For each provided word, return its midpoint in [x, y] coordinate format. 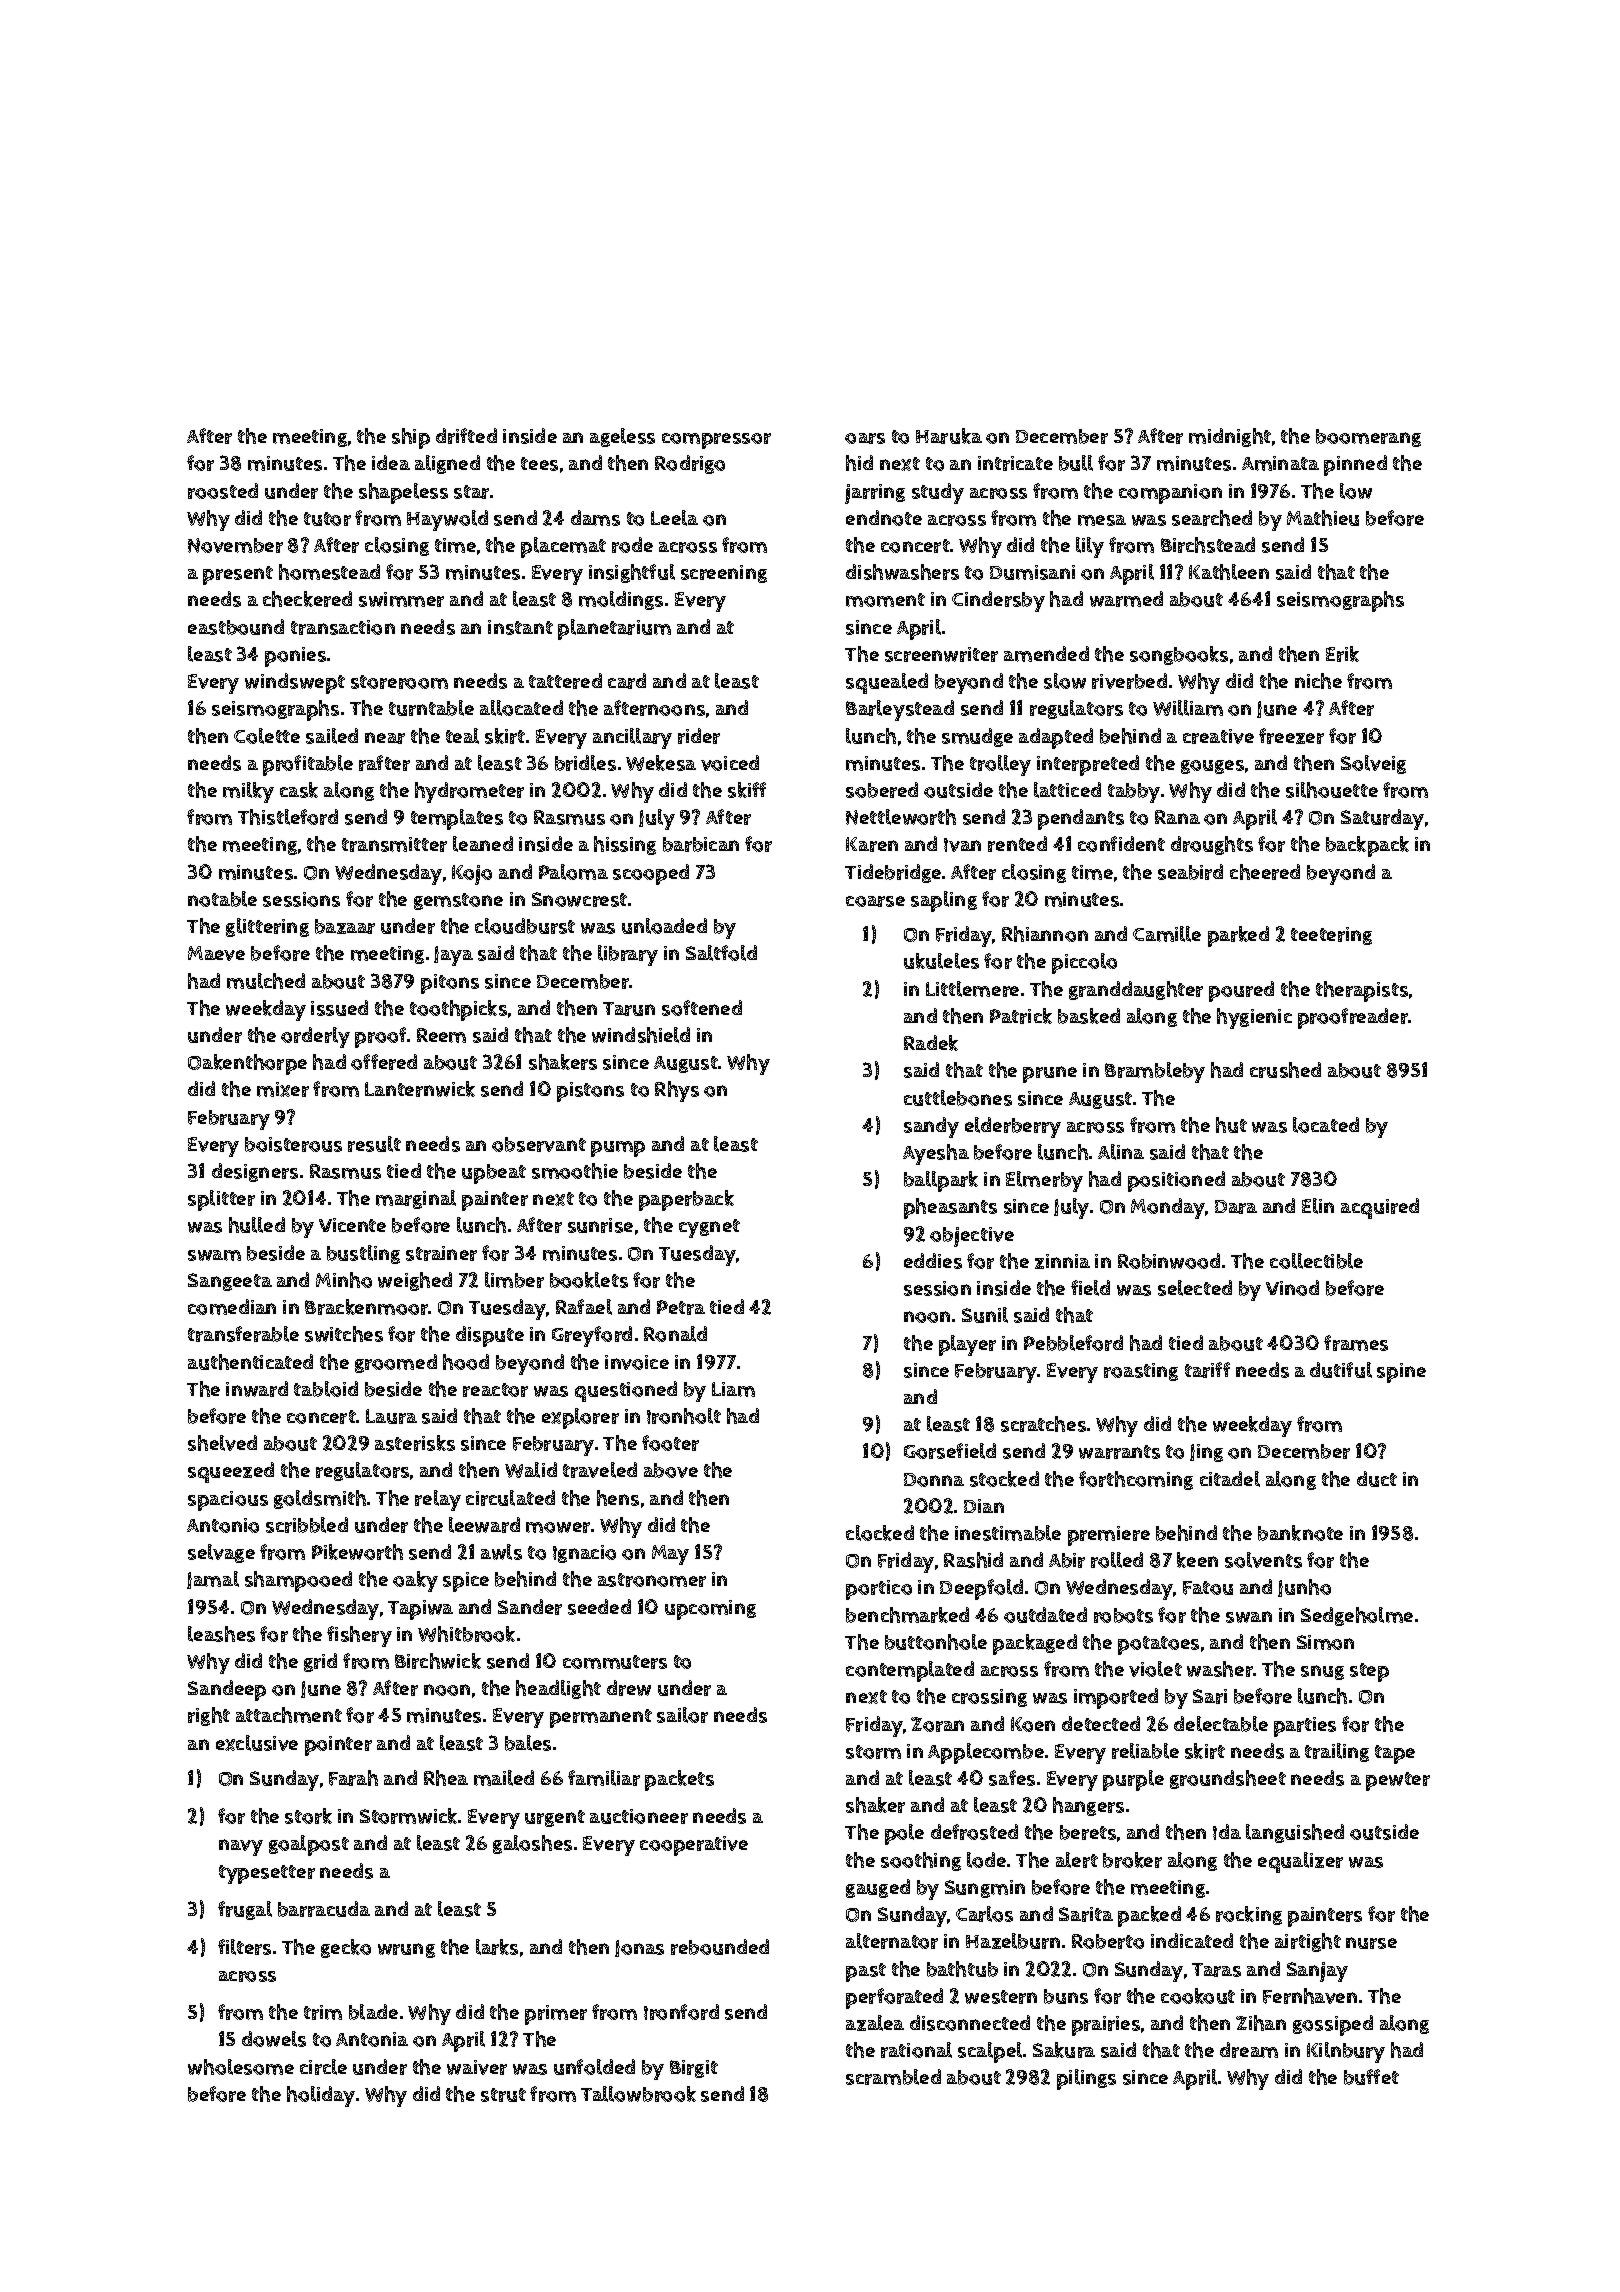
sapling [944, 901]
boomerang [1368, 438]
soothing [921, 1861]
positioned [1176, 1181]
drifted [466, 436]
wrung [406, 1950]
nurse [1371, 1943]
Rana [1177, 817]
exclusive [257, 1743]
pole [904, 1834]
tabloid [326, 1389]
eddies [933, 1261]
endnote [884, 518]
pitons [450, 984]
